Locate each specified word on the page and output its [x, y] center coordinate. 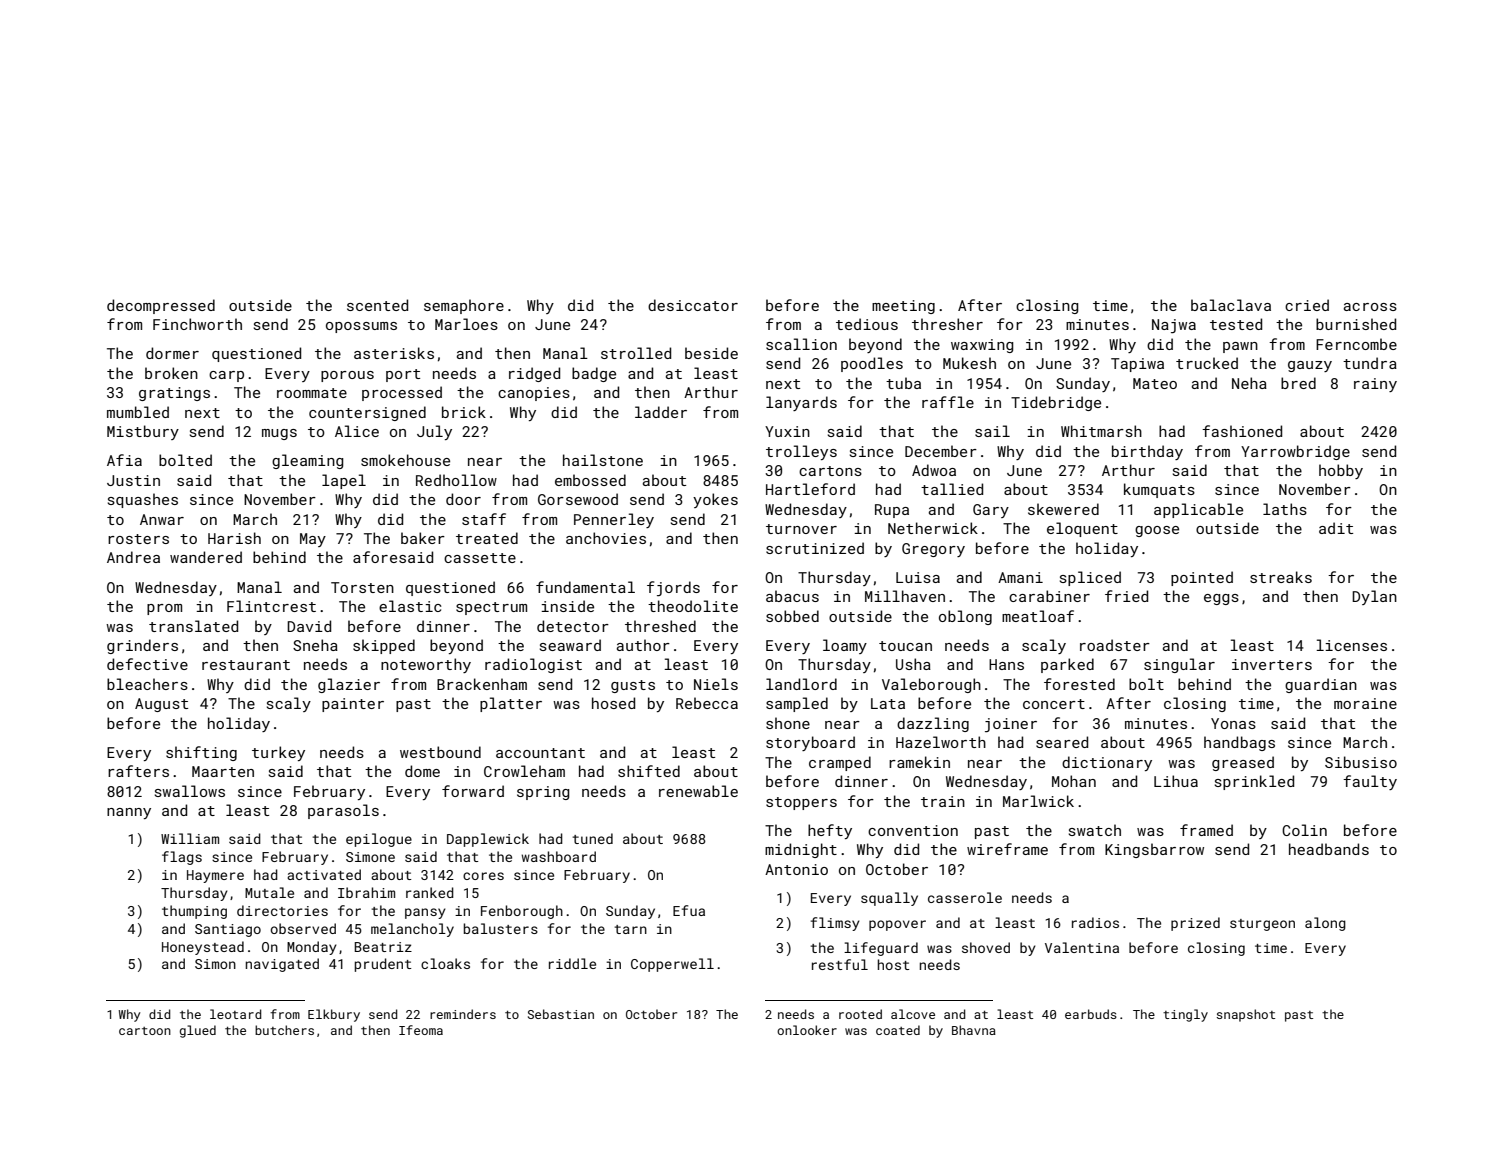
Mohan [1074, 781]
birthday [1147, 452]
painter [353, 705]
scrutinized [815, 548]
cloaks [445, 963]
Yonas [1233, 723]
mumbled [138, 412]
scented [377, 305]
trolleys [801, 452]
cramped [840, 763]
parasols [343, 811]
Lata [888, 703]
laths [1285, 509]
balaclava [1231, 305]
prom [164, 609]
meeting [903, 307]
